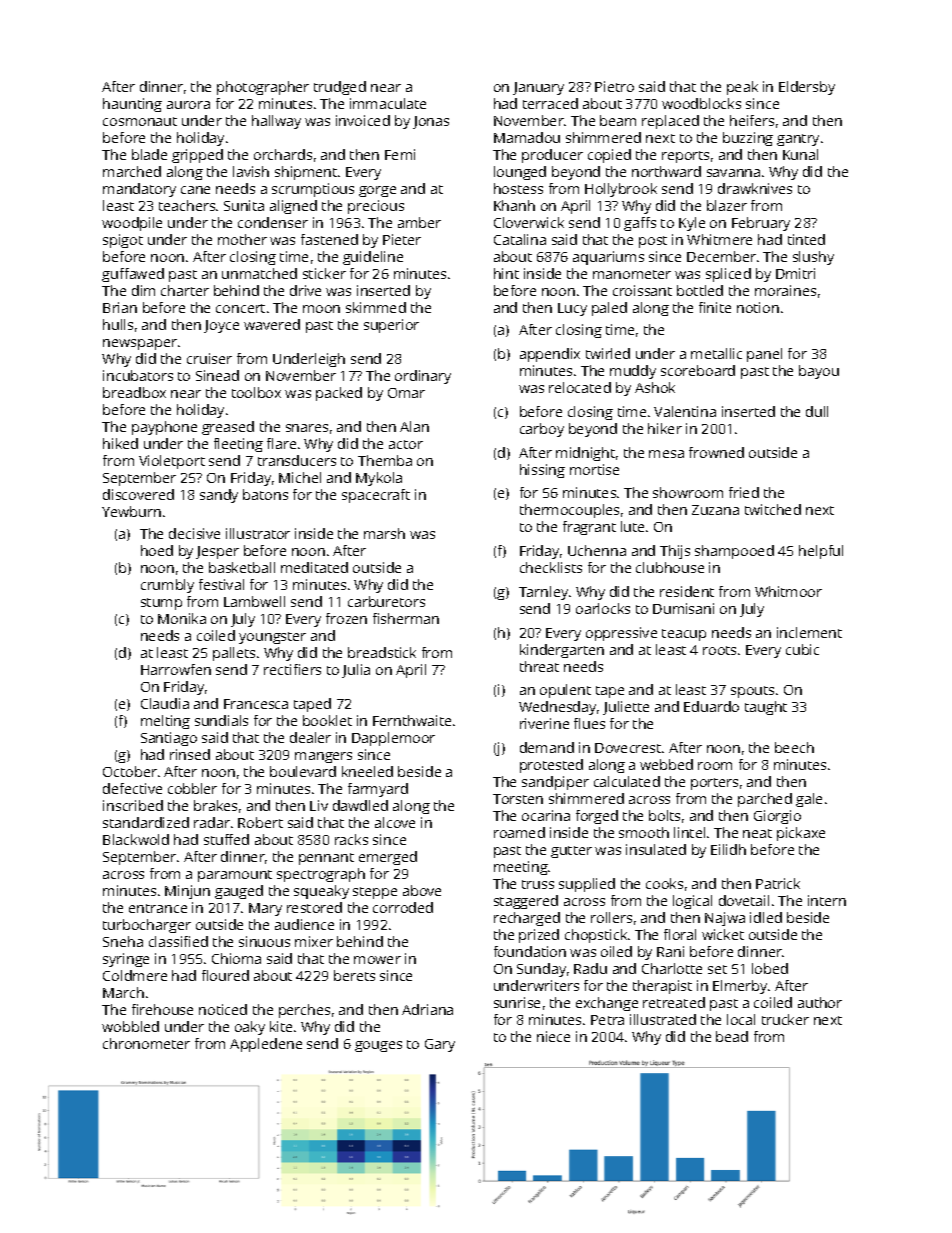 The height and width of the screenshot is (1233, 952). I want to click on gale, so click(809, 800).
